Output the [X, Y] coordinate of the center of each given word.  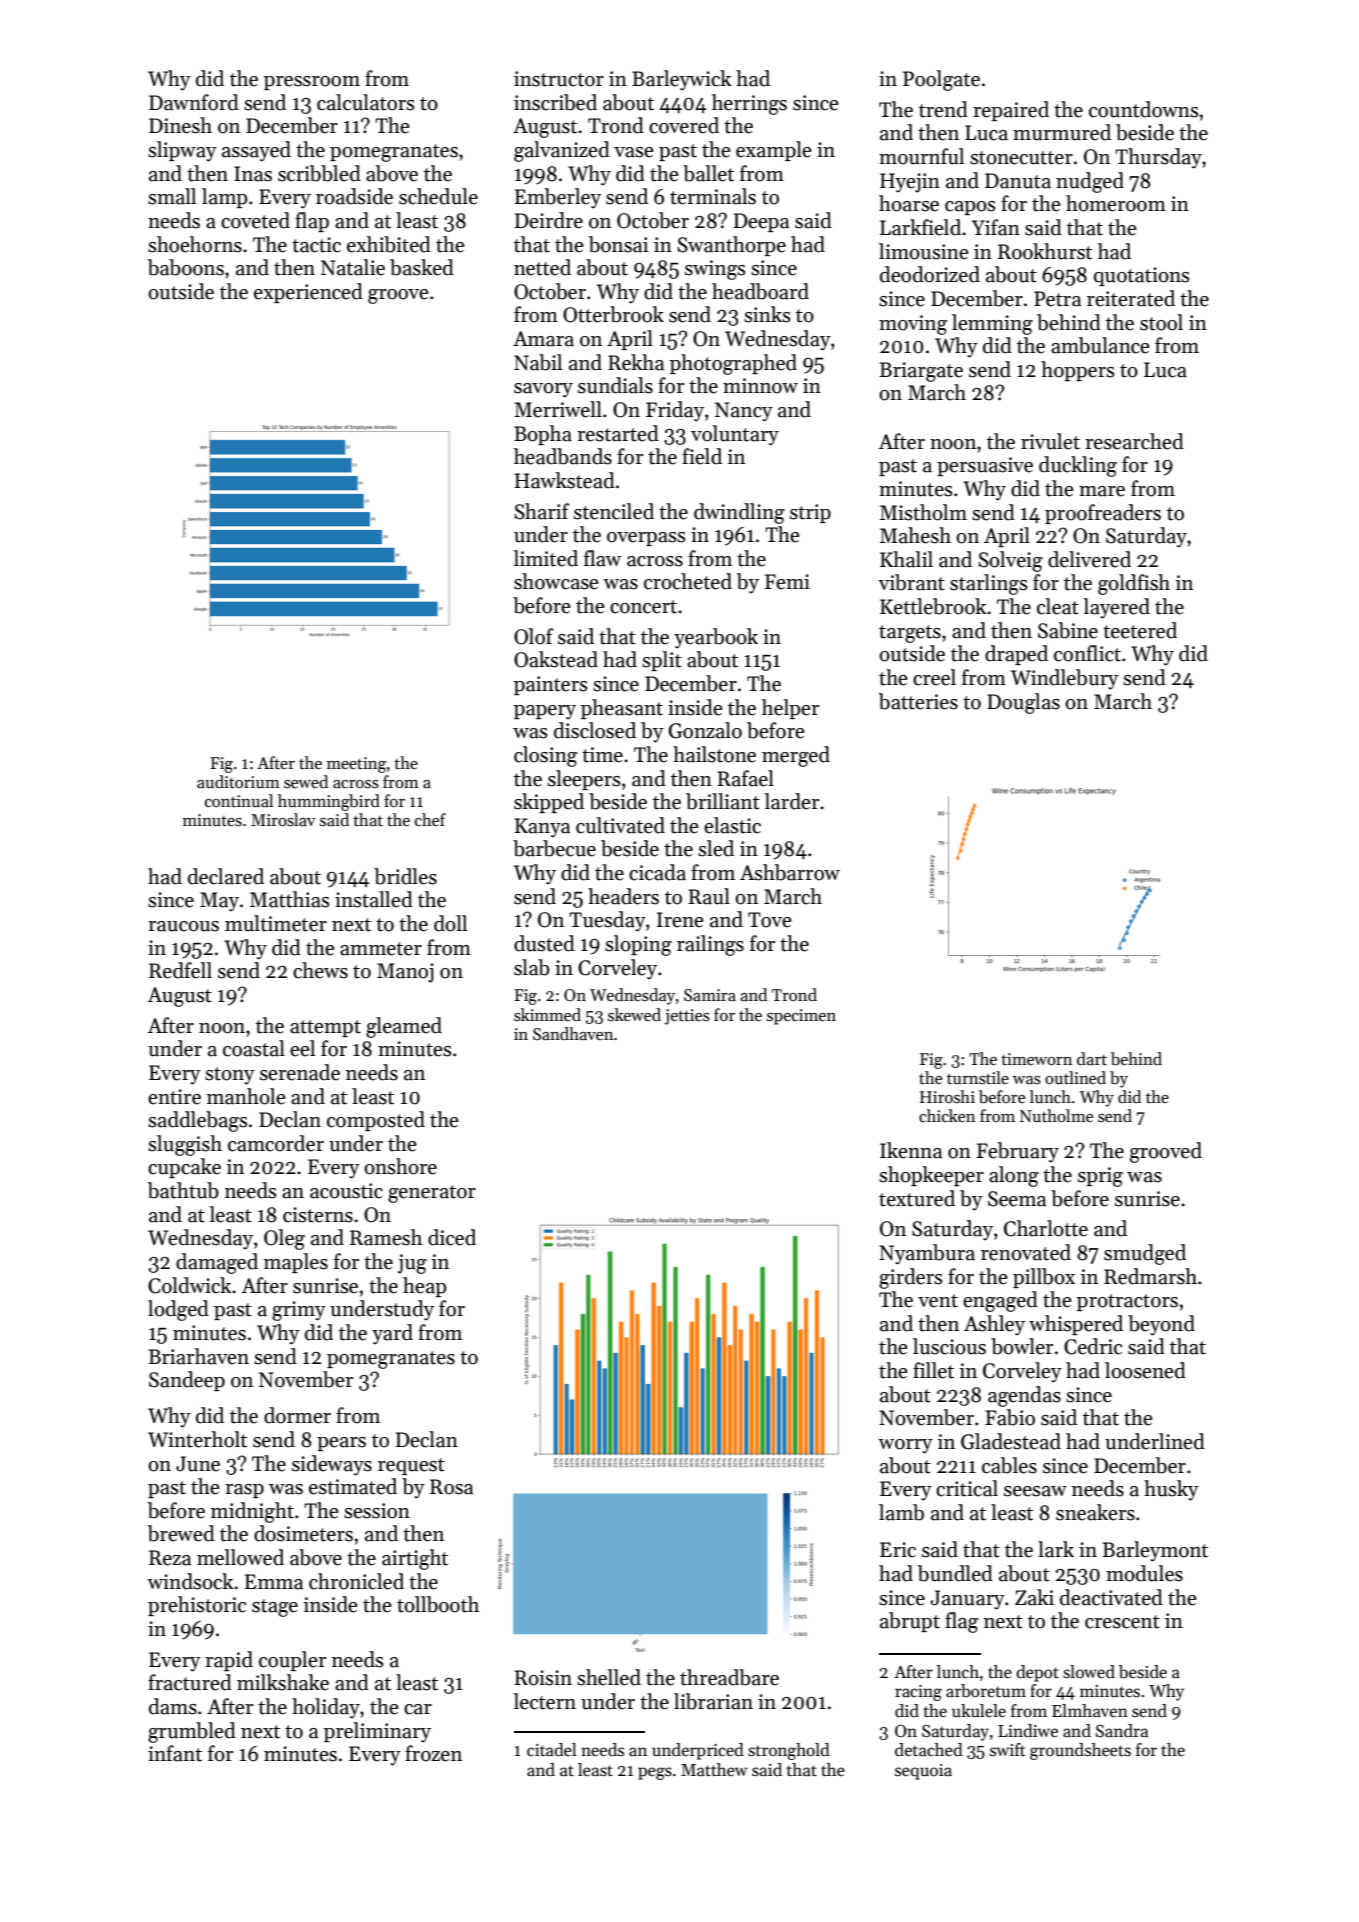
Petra [1057, 299]
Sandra [1122, 1731]
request [411, 1466]
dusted [544, 943]
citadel [552, 1750]
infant [175, 1753]
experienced [308, 293]
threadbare [729, 1677]
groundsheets [1080, 1751]
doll [450, 923]
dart [1092, 1059]
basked [422, 267]
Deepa [761, 222]
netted [542, 267]
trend [943, 109]
